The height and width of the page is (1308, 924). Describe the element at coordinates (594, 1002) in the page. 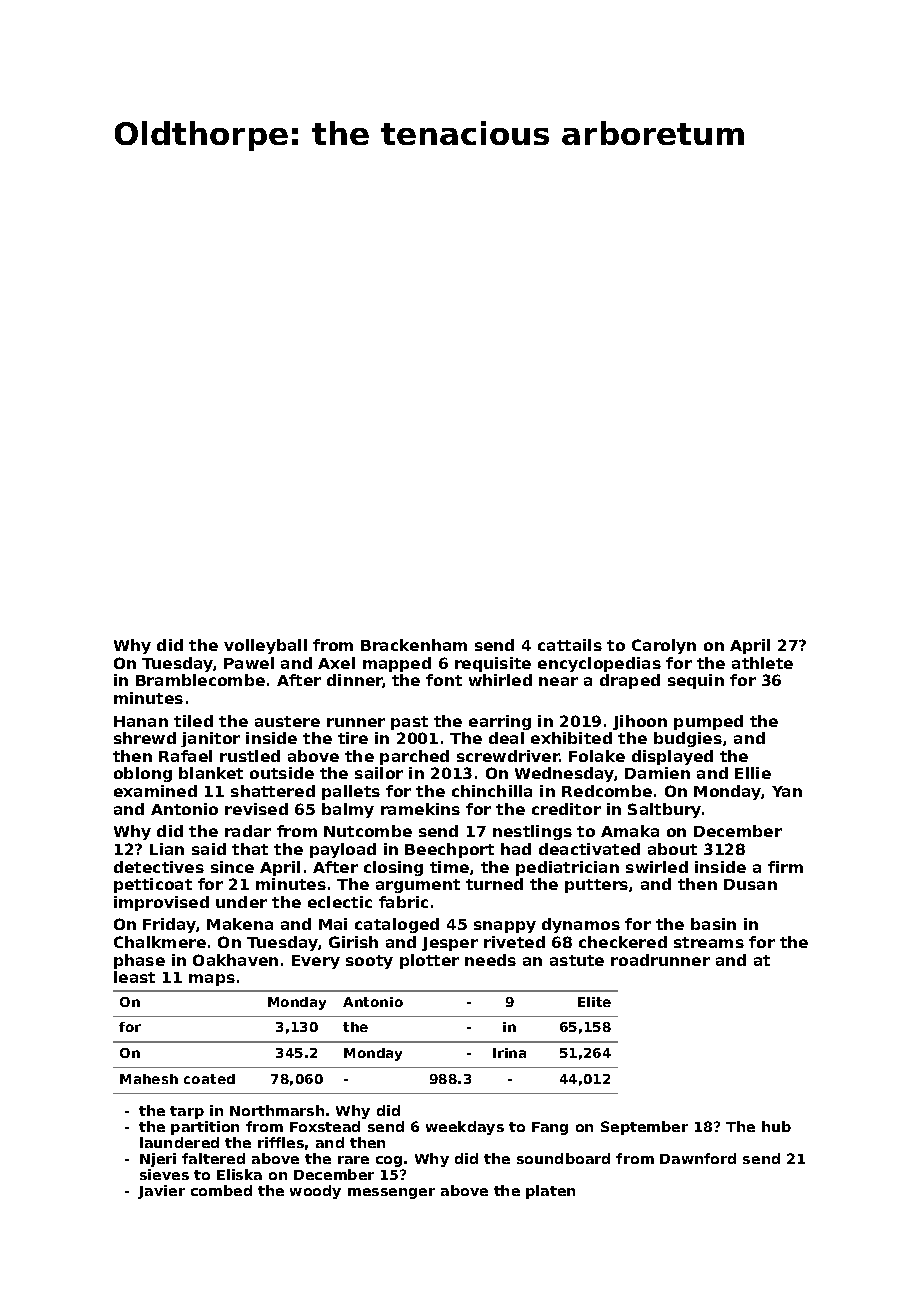

I see `Elite` at that location.
